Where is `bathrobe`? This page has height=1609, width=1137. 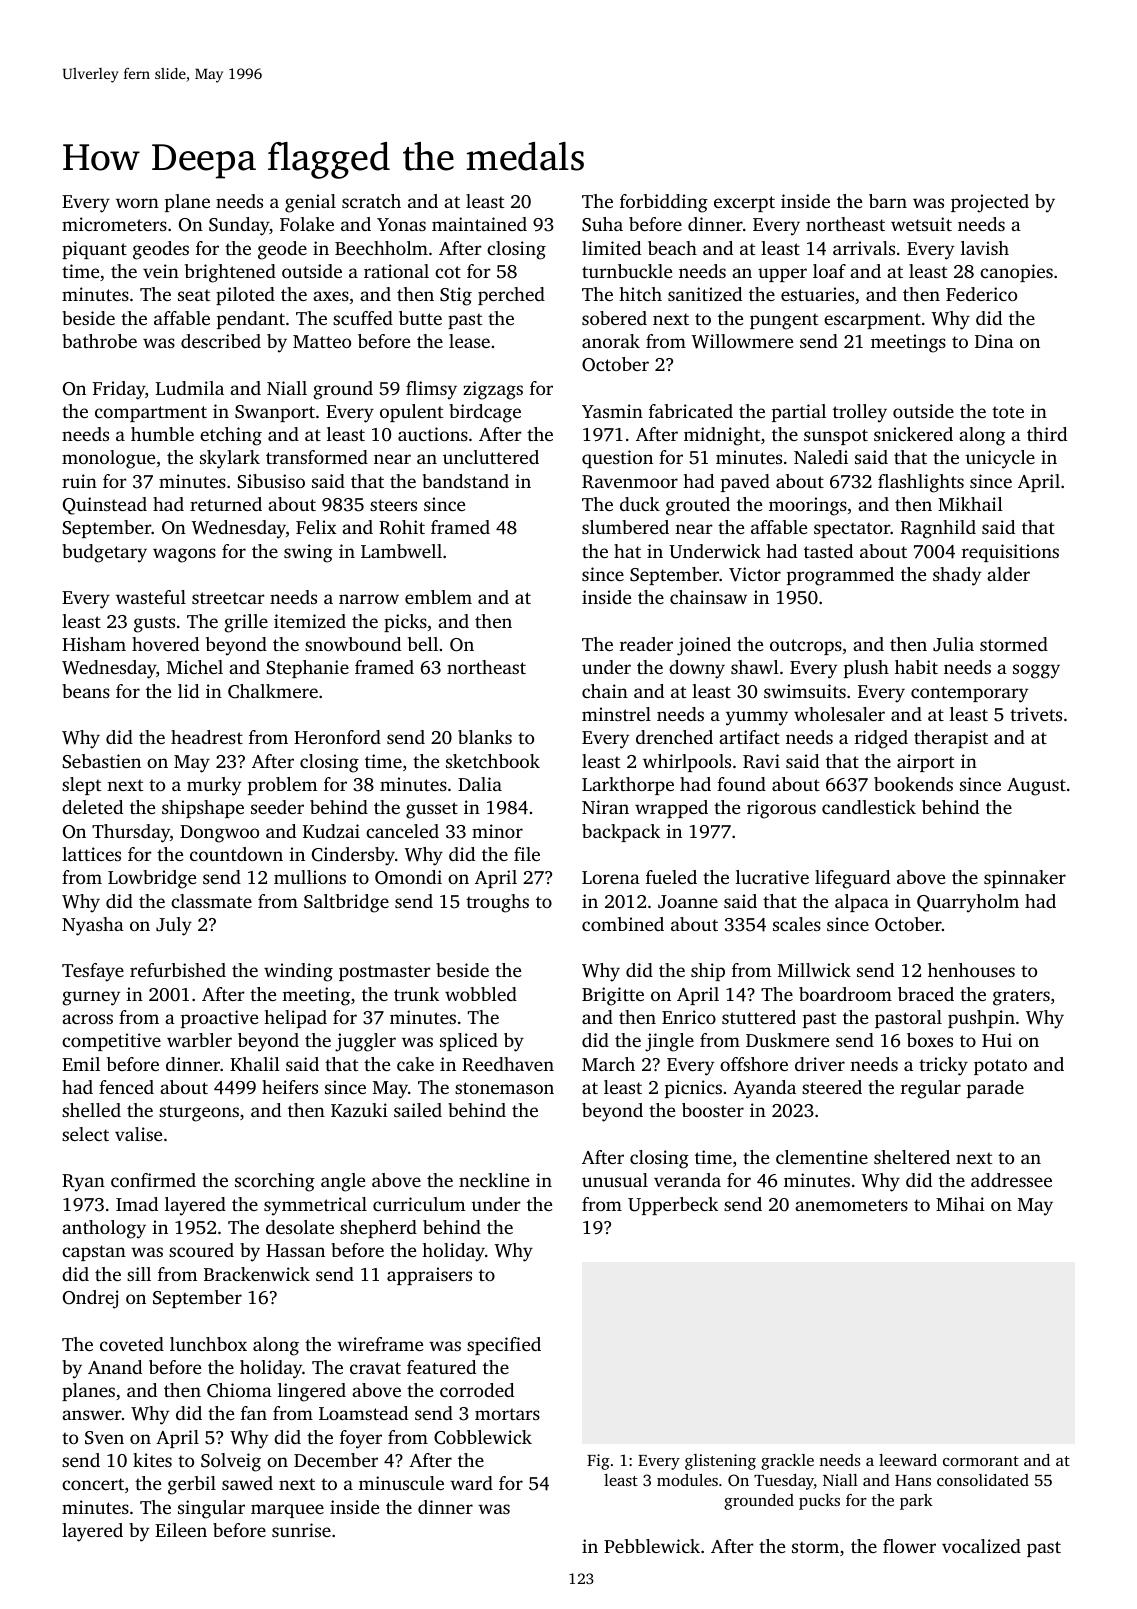 bathrobe is located at coordinates (99, 341).
